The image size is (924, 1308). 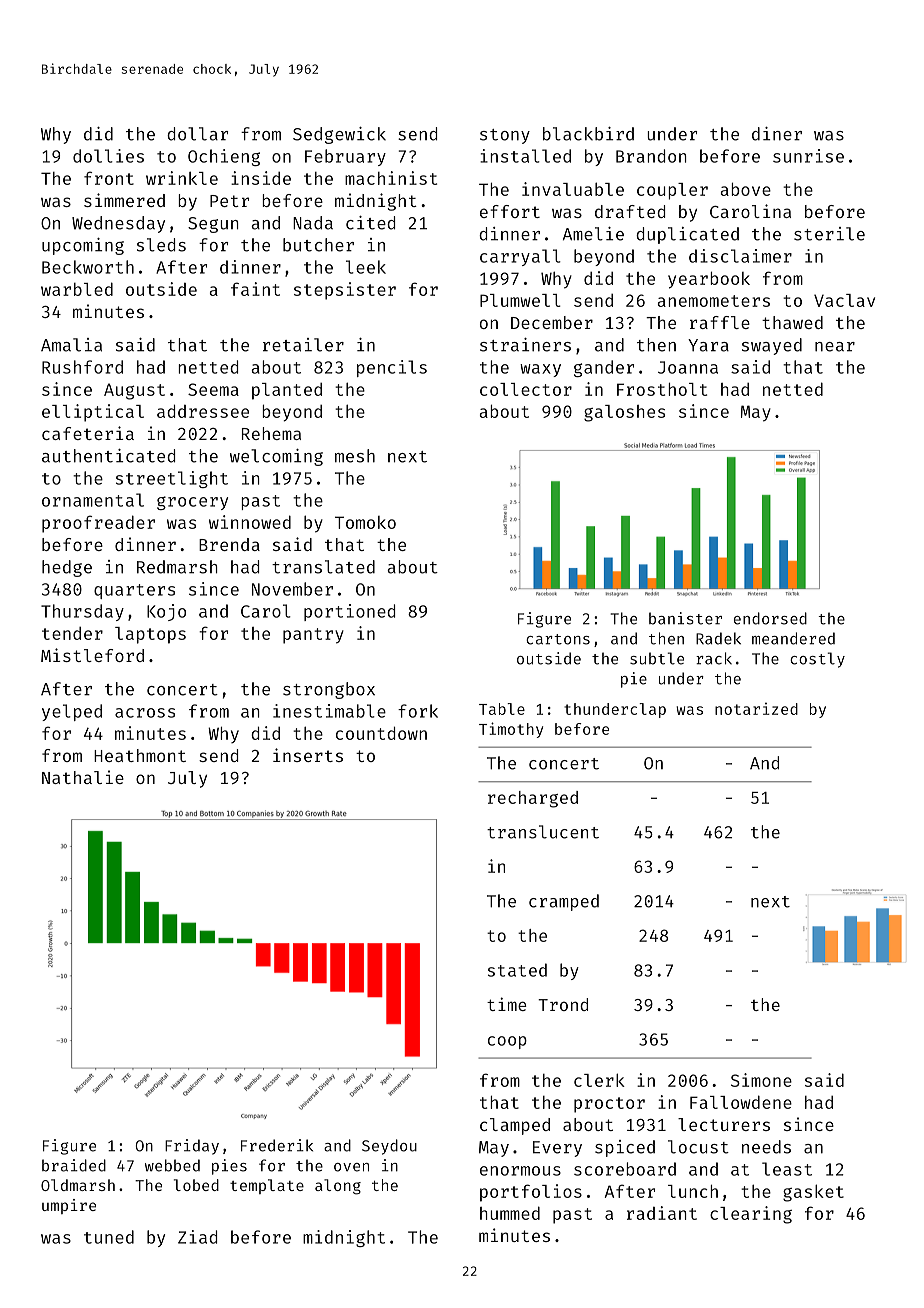 I want to click on Ziad, so click(x=197, y=1237).
